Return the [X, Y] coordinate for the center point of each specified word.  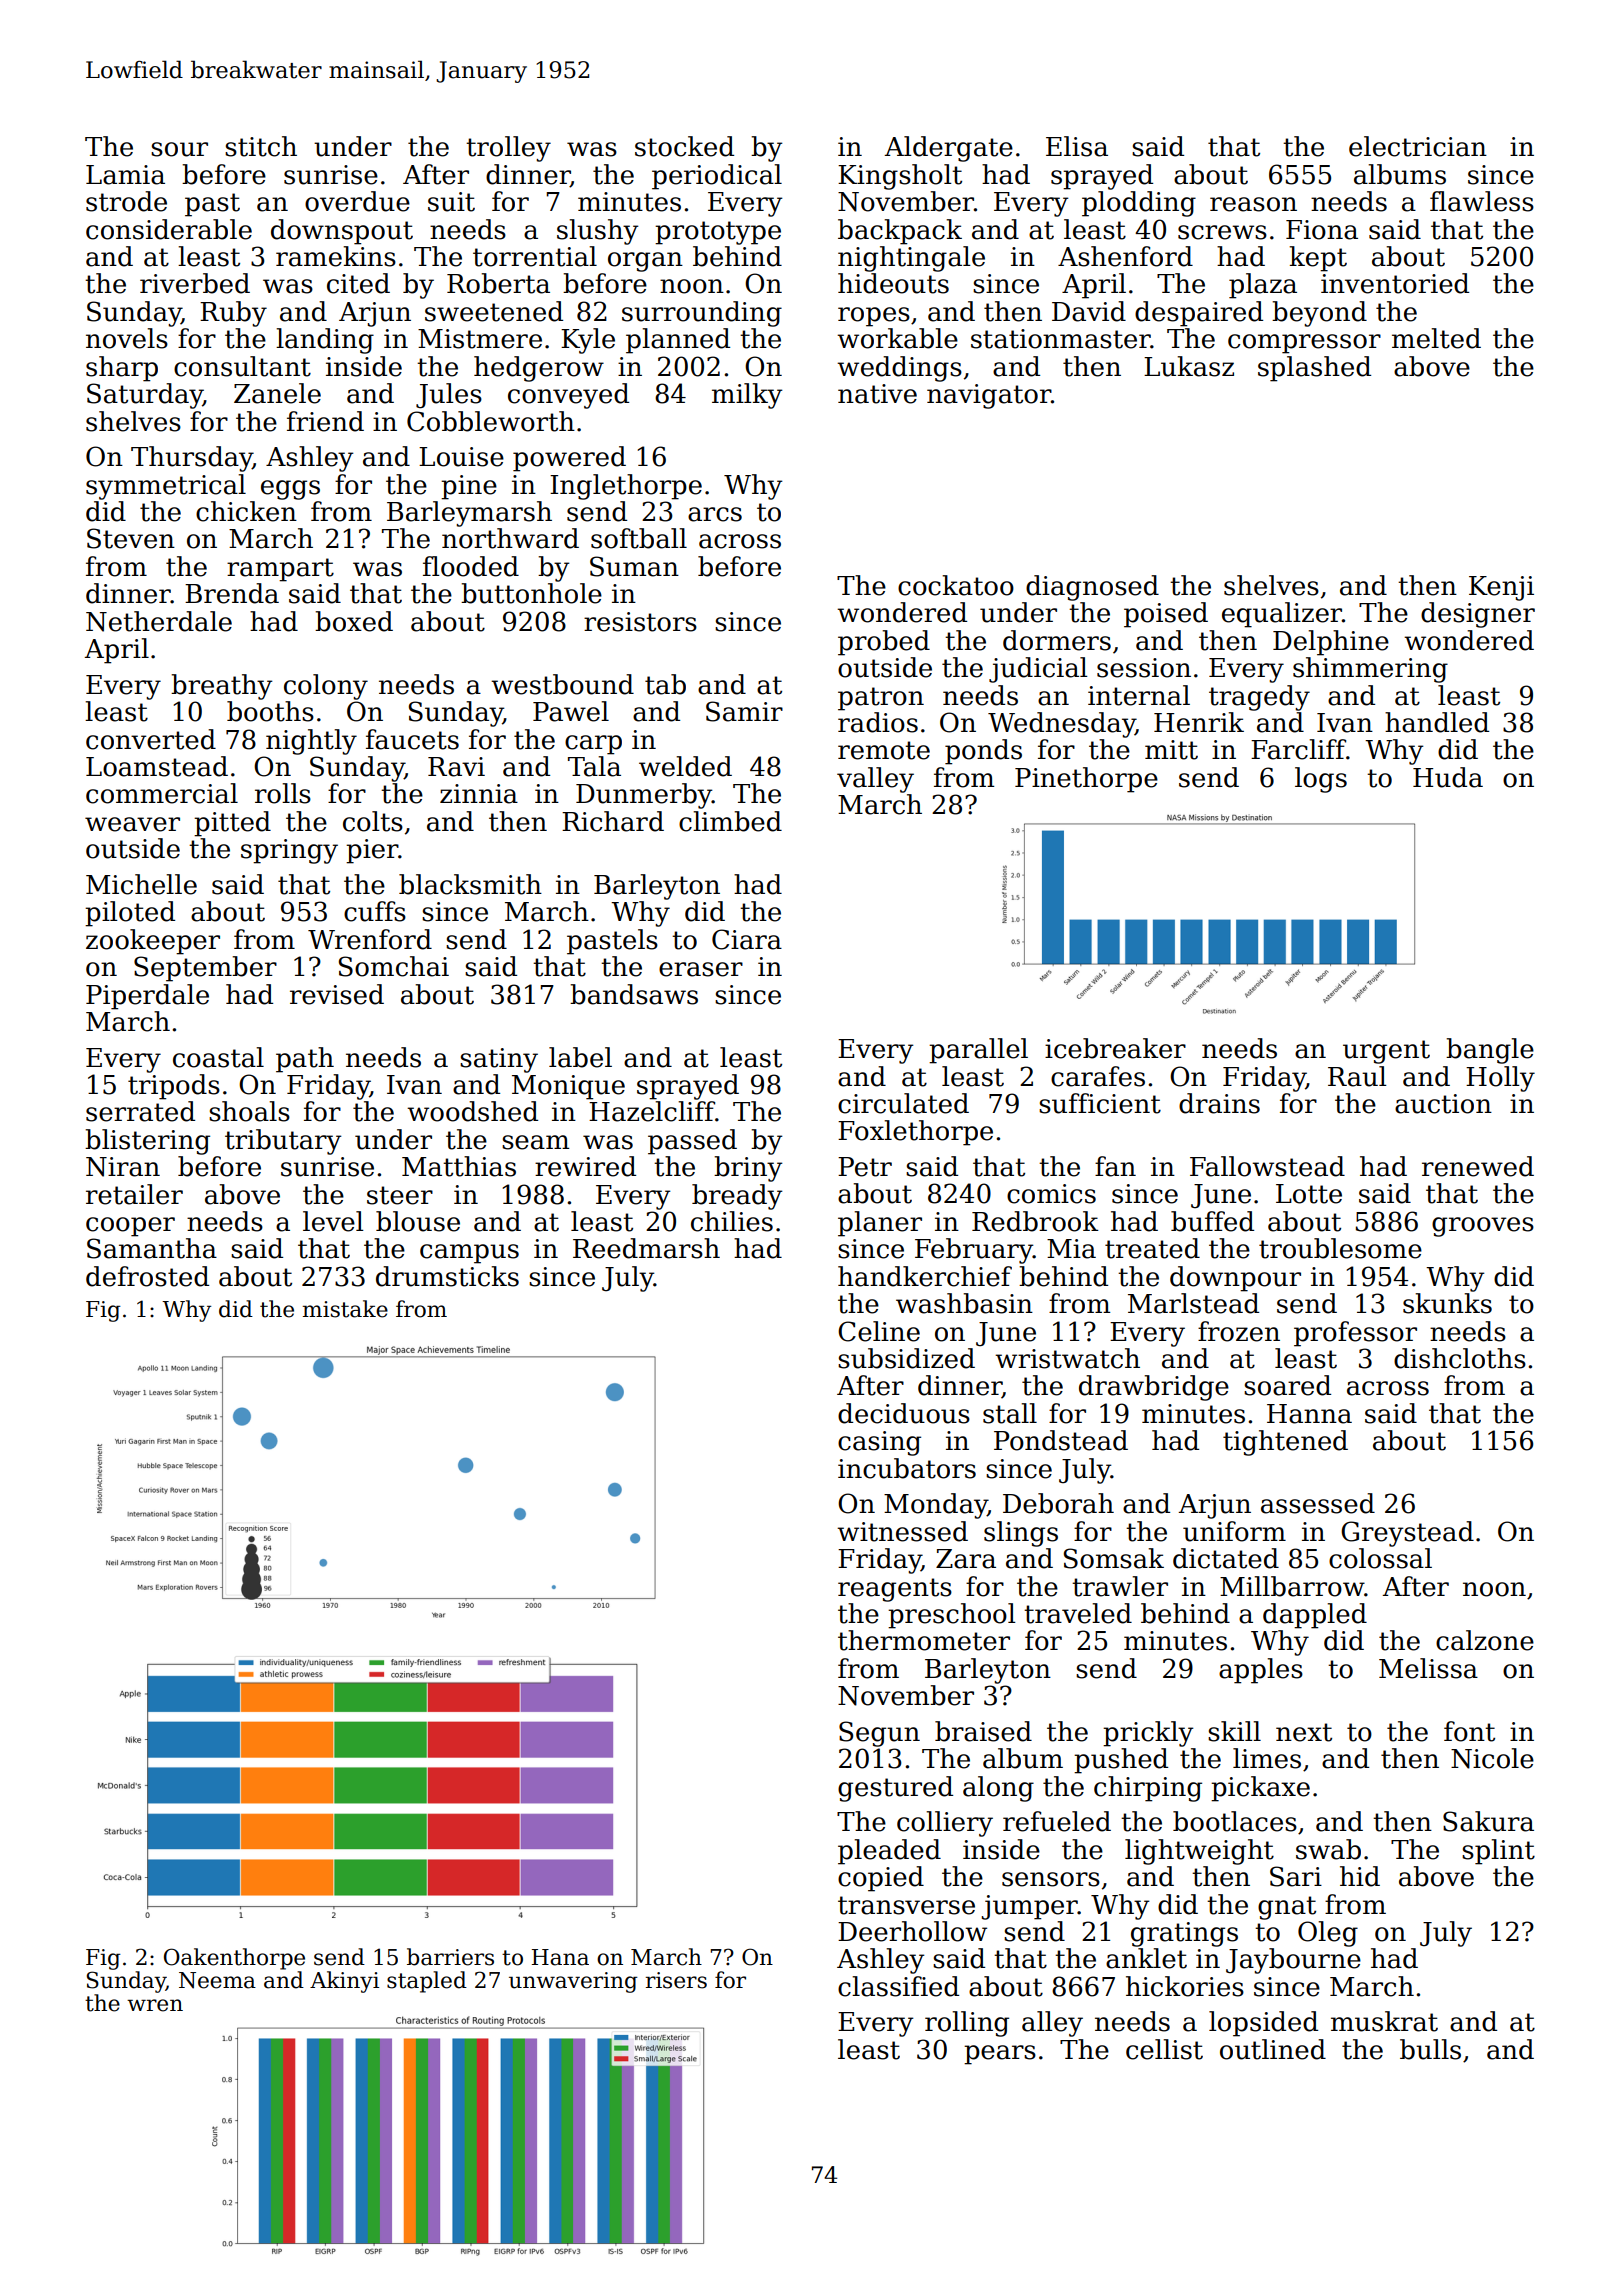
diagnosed [1092, 588]
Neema [217, 1980]
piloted [130, 914]
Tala [594, 766]
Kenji [1501, 588]
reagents [895, 1590]
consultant [242, 366]
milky [747, 396]
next [1304, 1732]
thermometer [924, 1640]
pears [1000, 2055]
